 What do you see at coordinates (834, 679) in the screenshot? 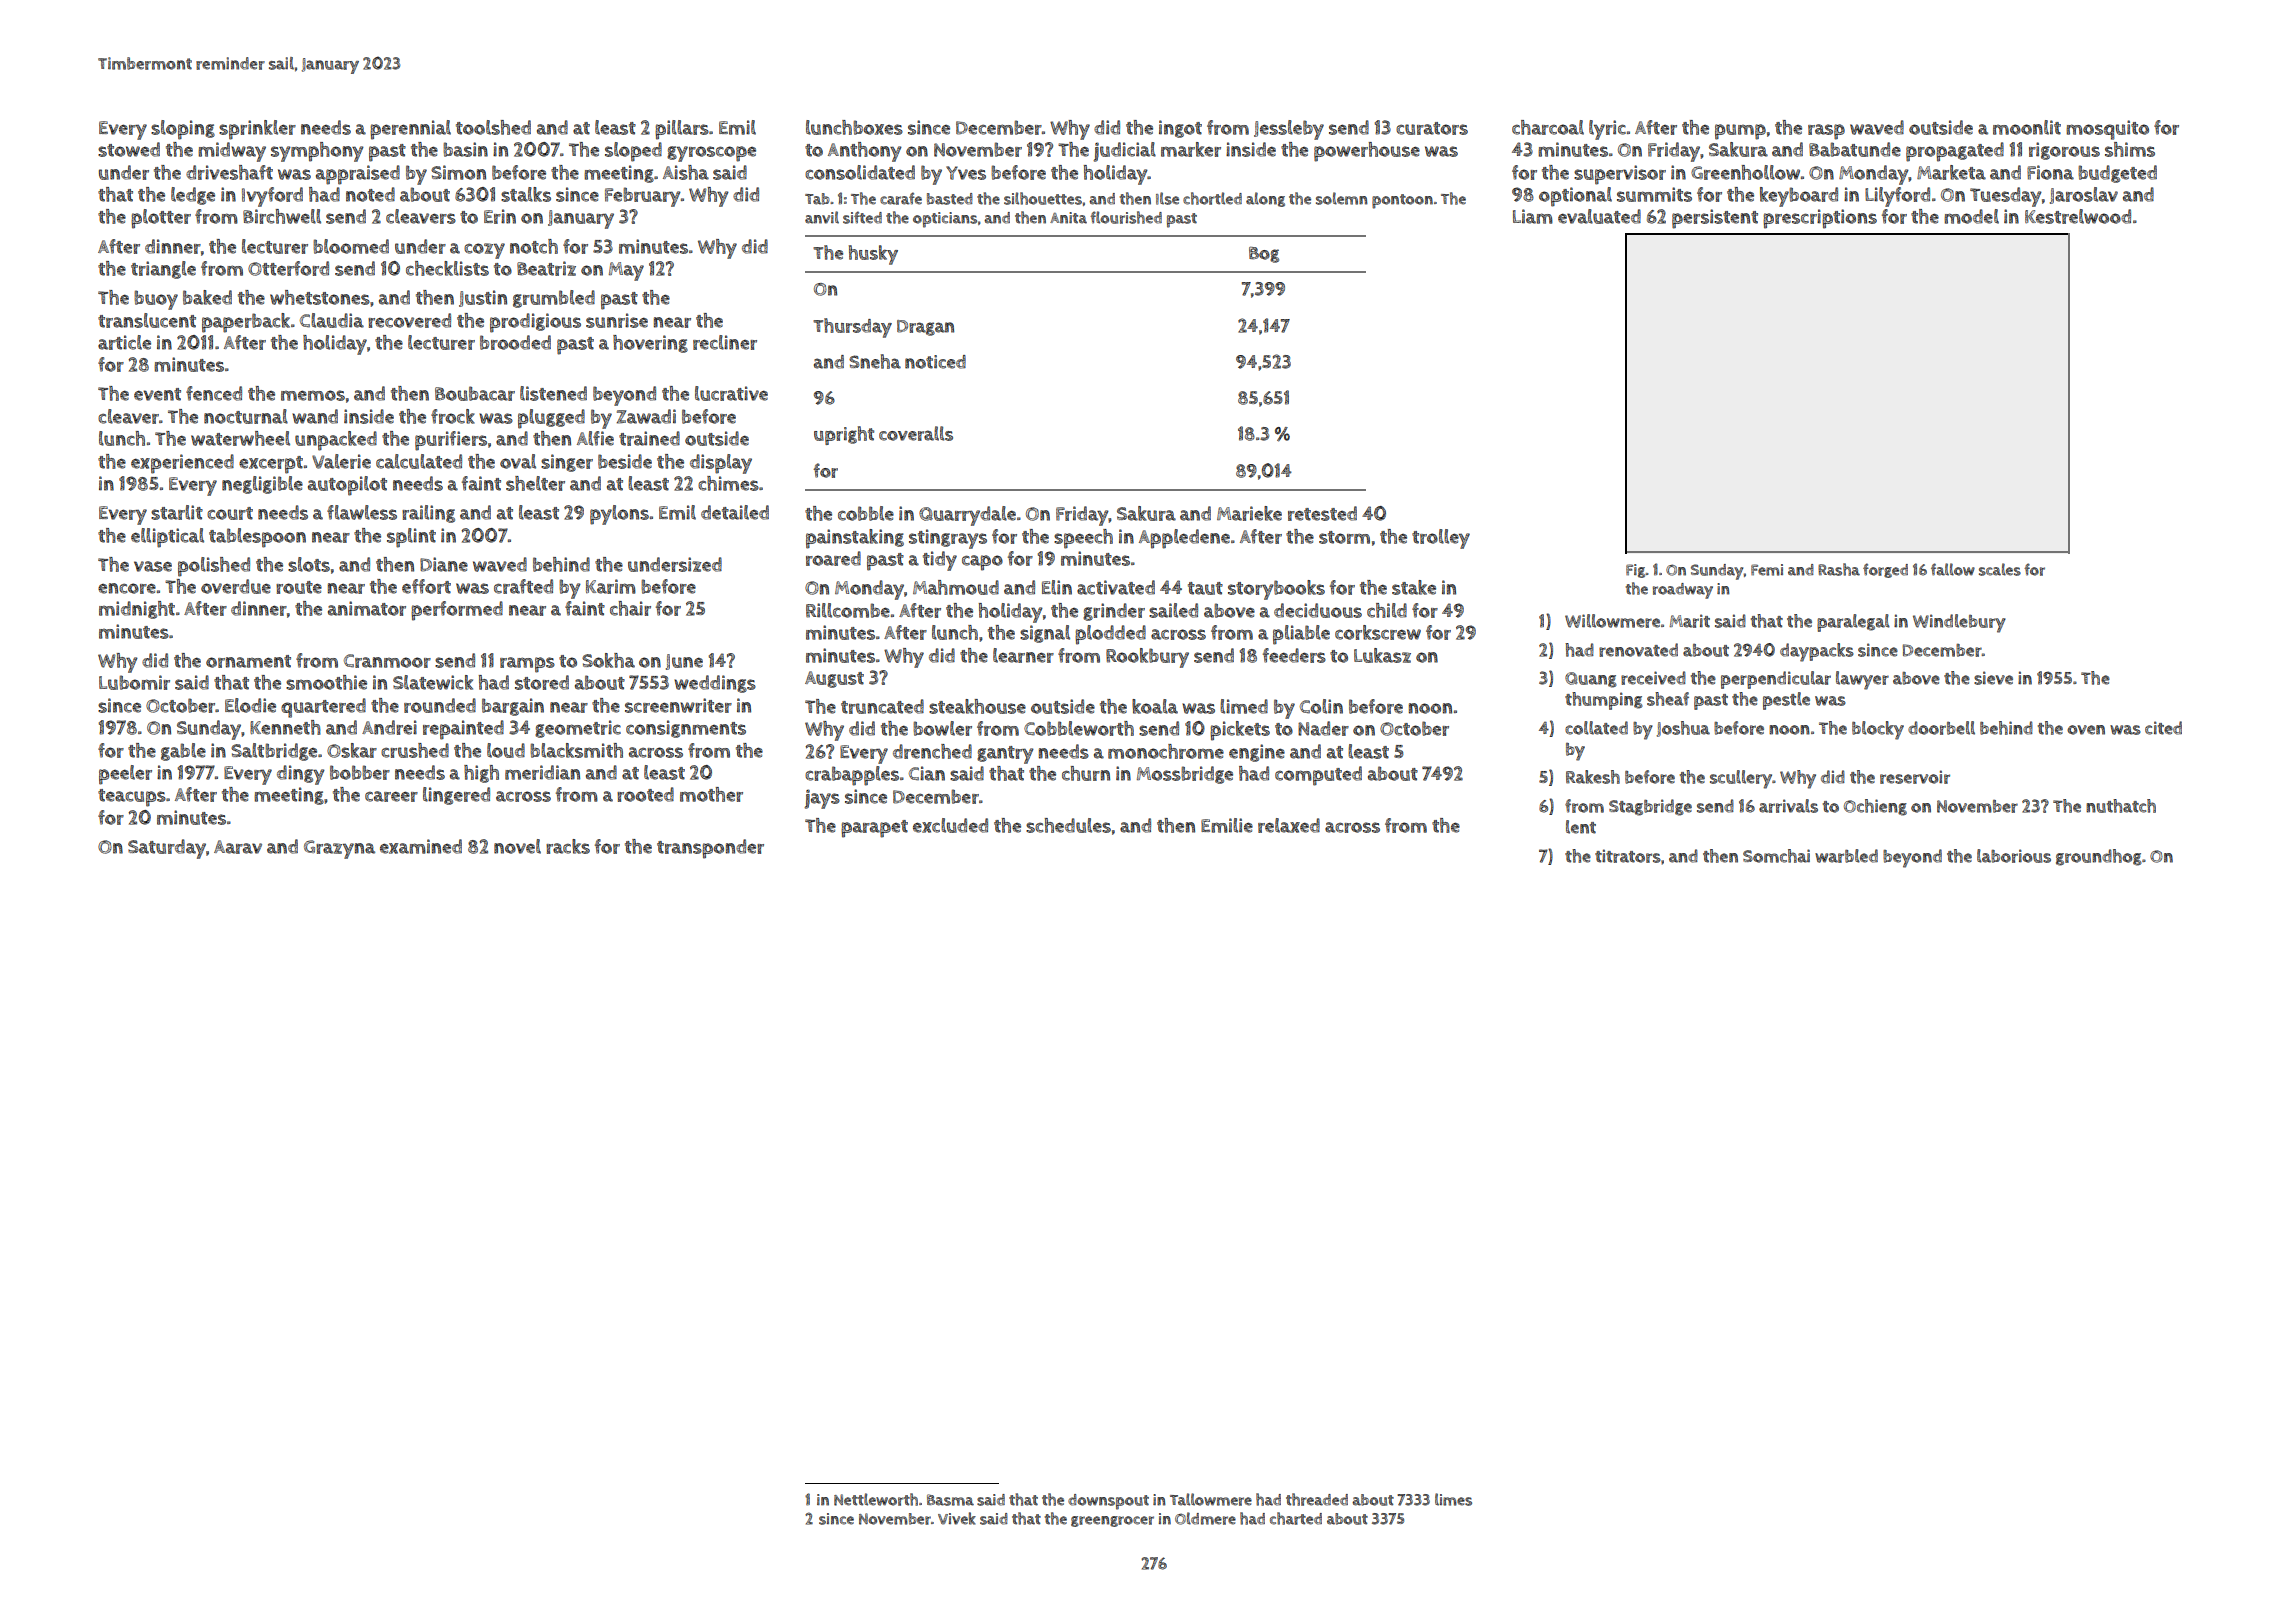
I see `August` at bounding box center [834, 679].
